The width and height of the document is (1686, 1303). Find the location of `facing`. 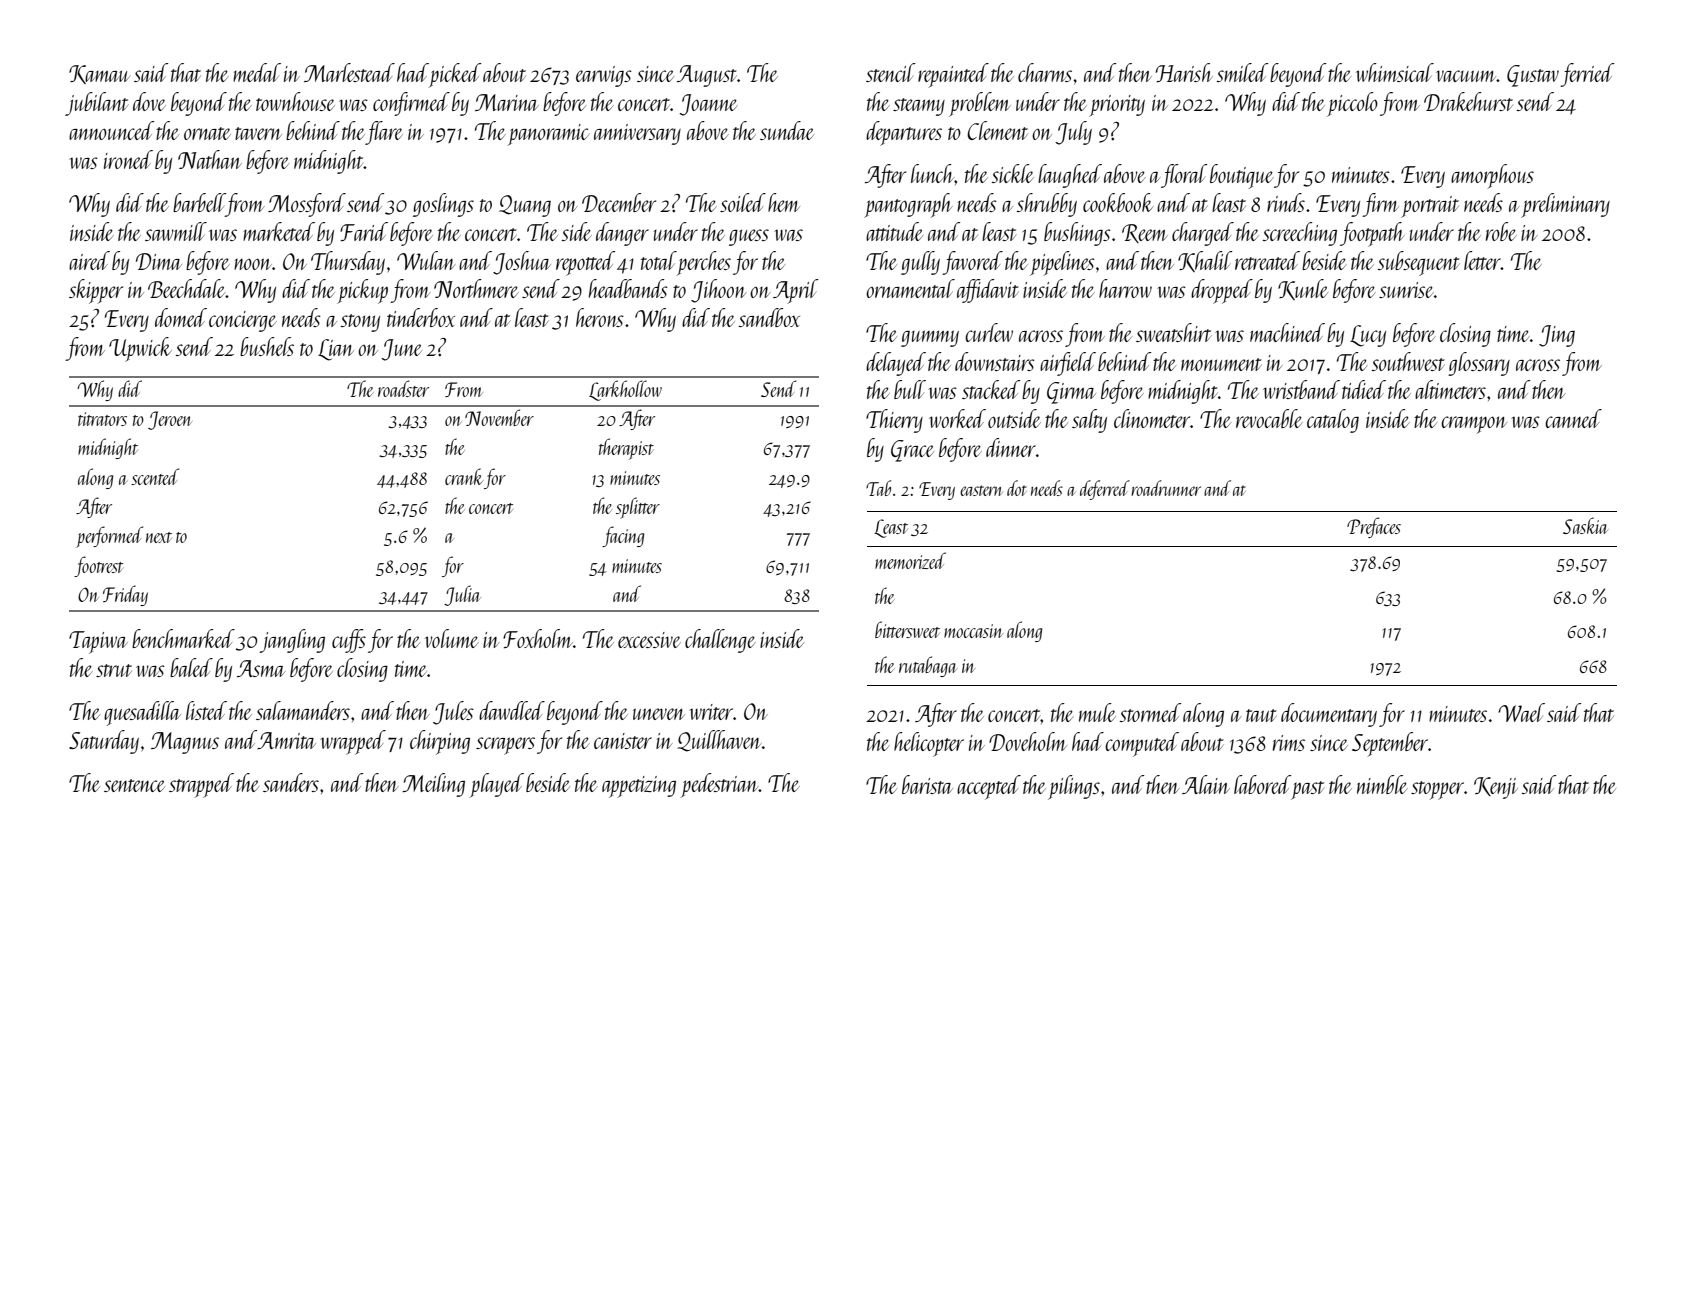

facing is located at coordinates (623, 536).
